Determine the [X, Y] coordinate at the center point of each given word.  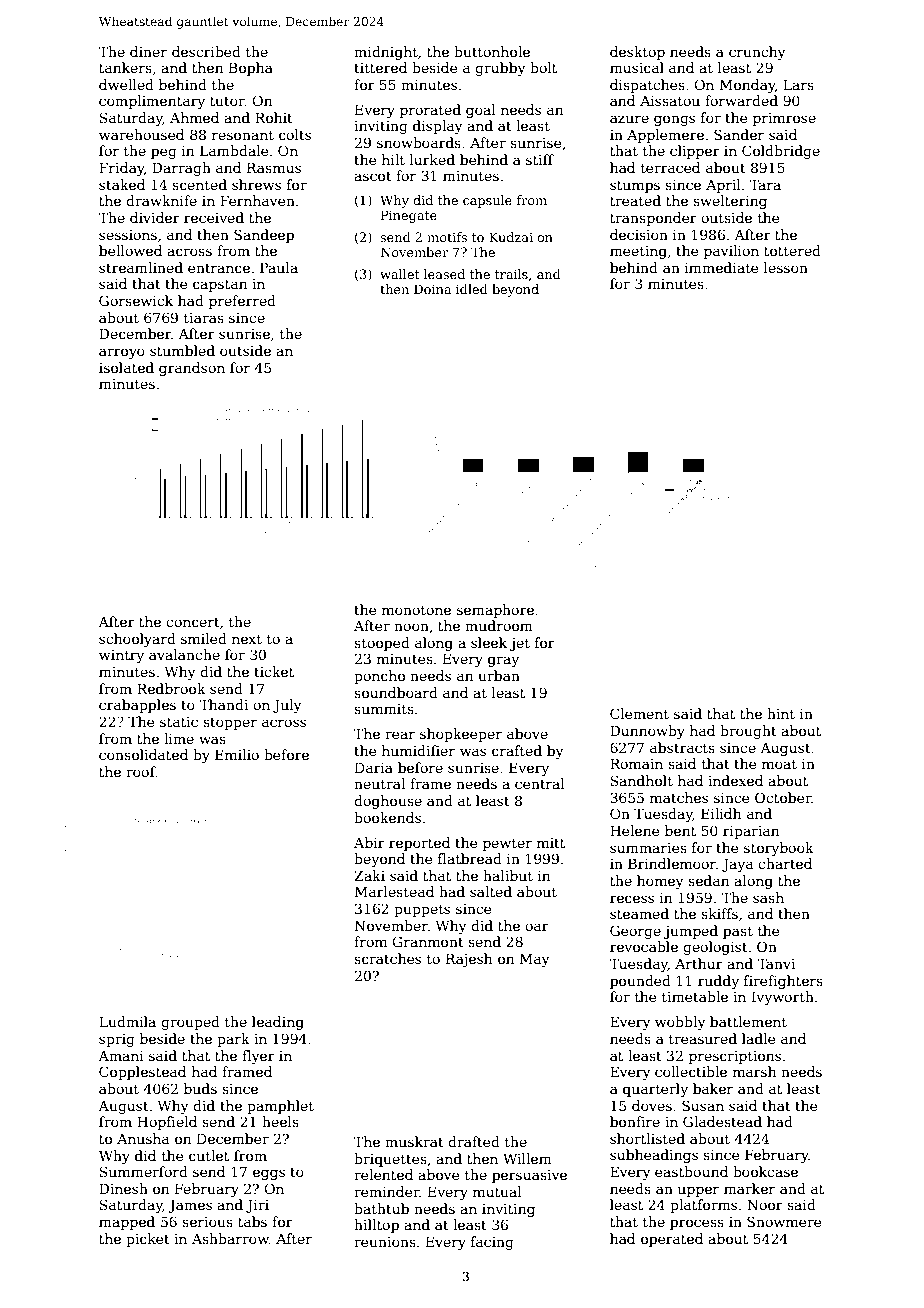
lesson [786, 267]
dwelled [126, 84]
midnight [386, 53]
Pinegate [409, 216]
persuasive [529, 1176]
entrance [219, 268]
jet [520, 644]
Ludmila [127, 1021]
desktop [637, 53]
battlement [748, 1021]
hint [781, 713]
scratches [387, 958]
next [247, 639]
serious [207, 1222]
